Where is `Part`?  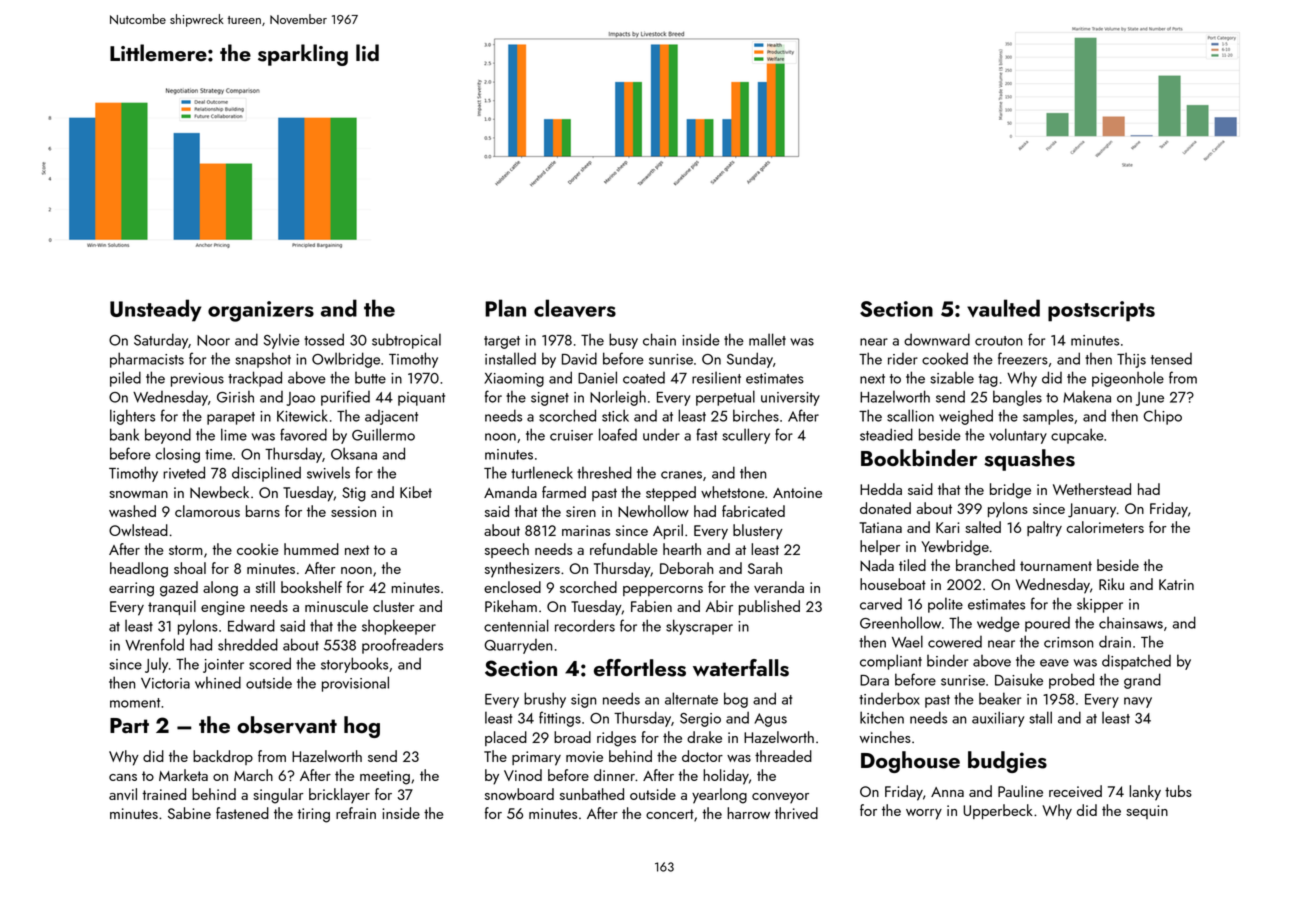 Part is located at coordinates (129, 725).
